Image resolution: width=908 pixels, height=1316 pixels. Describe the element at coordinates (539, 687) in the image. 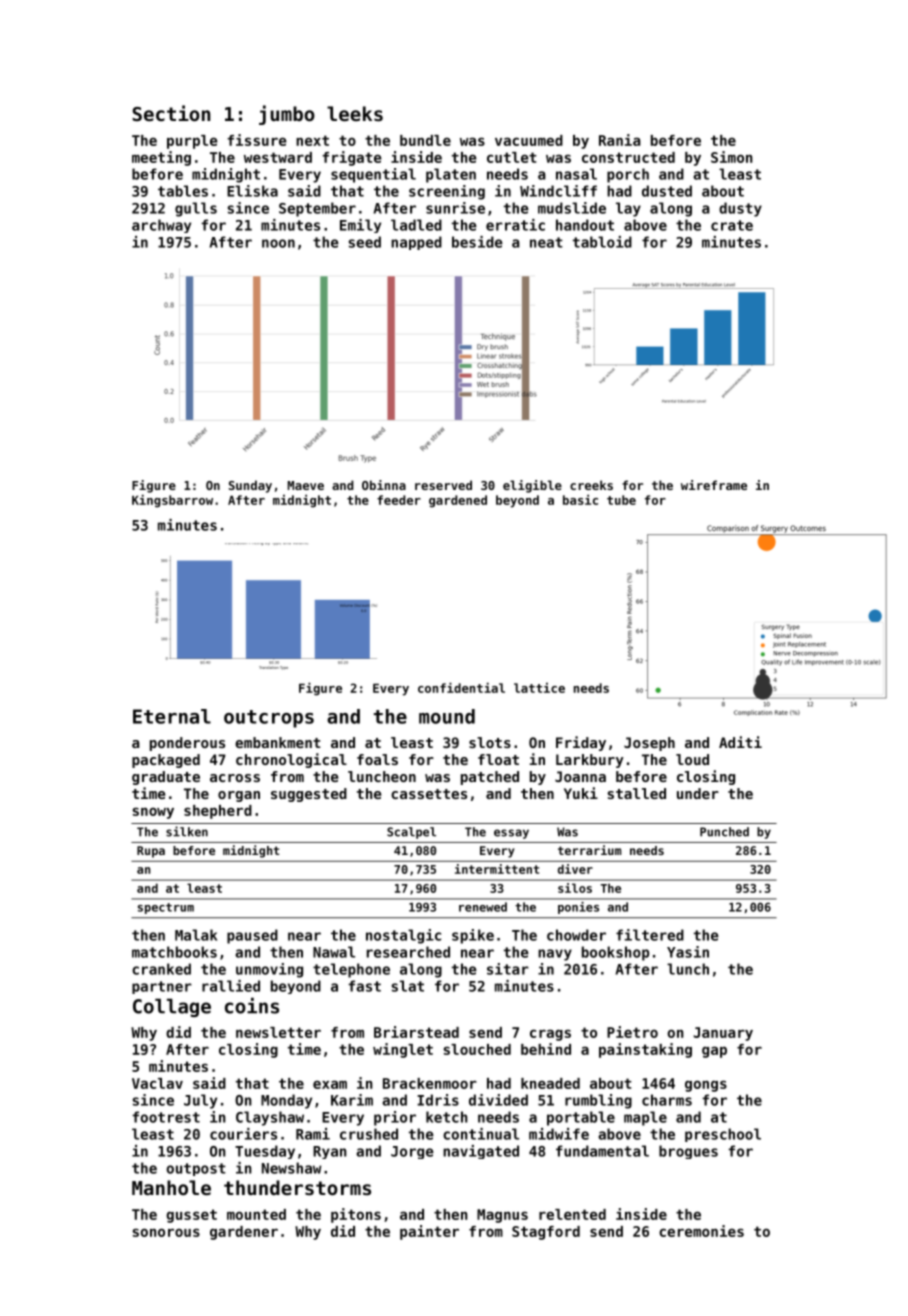

I see `lattice` at that location.
